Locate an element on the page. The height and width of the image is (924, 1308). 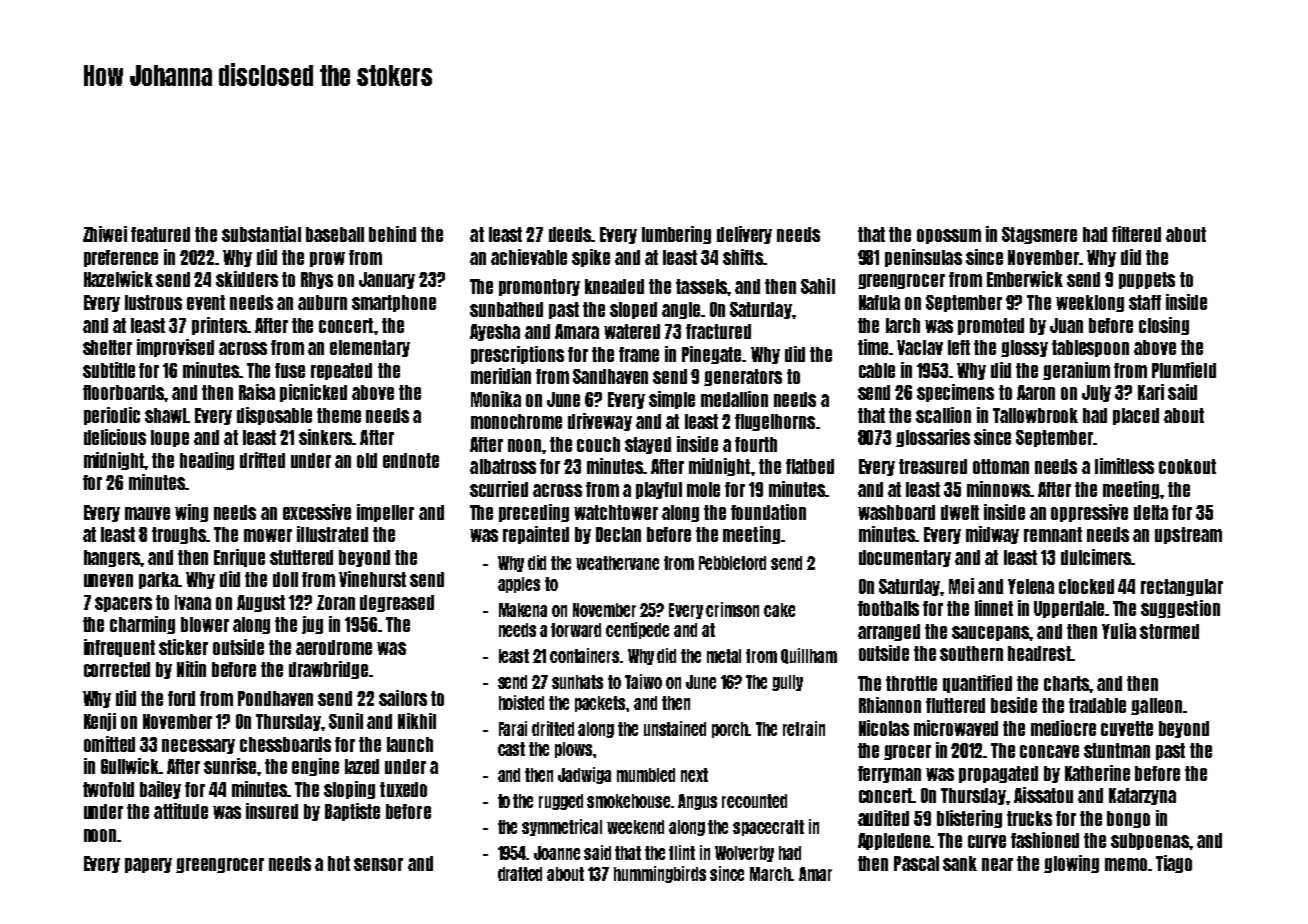
specimens is located at coordinates (955, 393).
